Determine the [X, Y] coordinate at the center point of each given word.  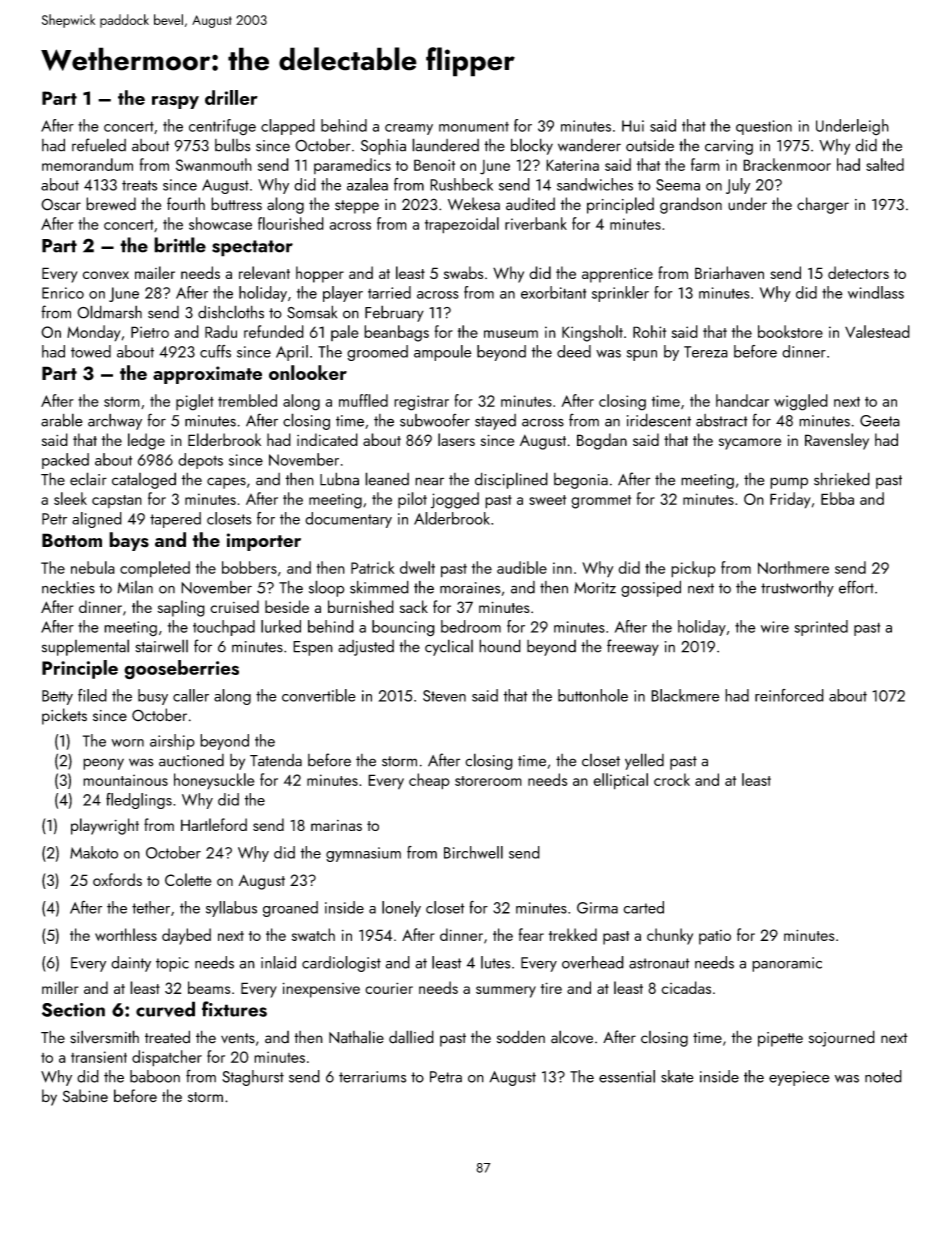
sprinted [821, 628]
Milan [135, 587]
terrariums [372, 1077]
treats [139, 185]
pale [345, 333]
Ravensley [837, 441]
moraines [470, 588]
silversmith [104, 1037]
